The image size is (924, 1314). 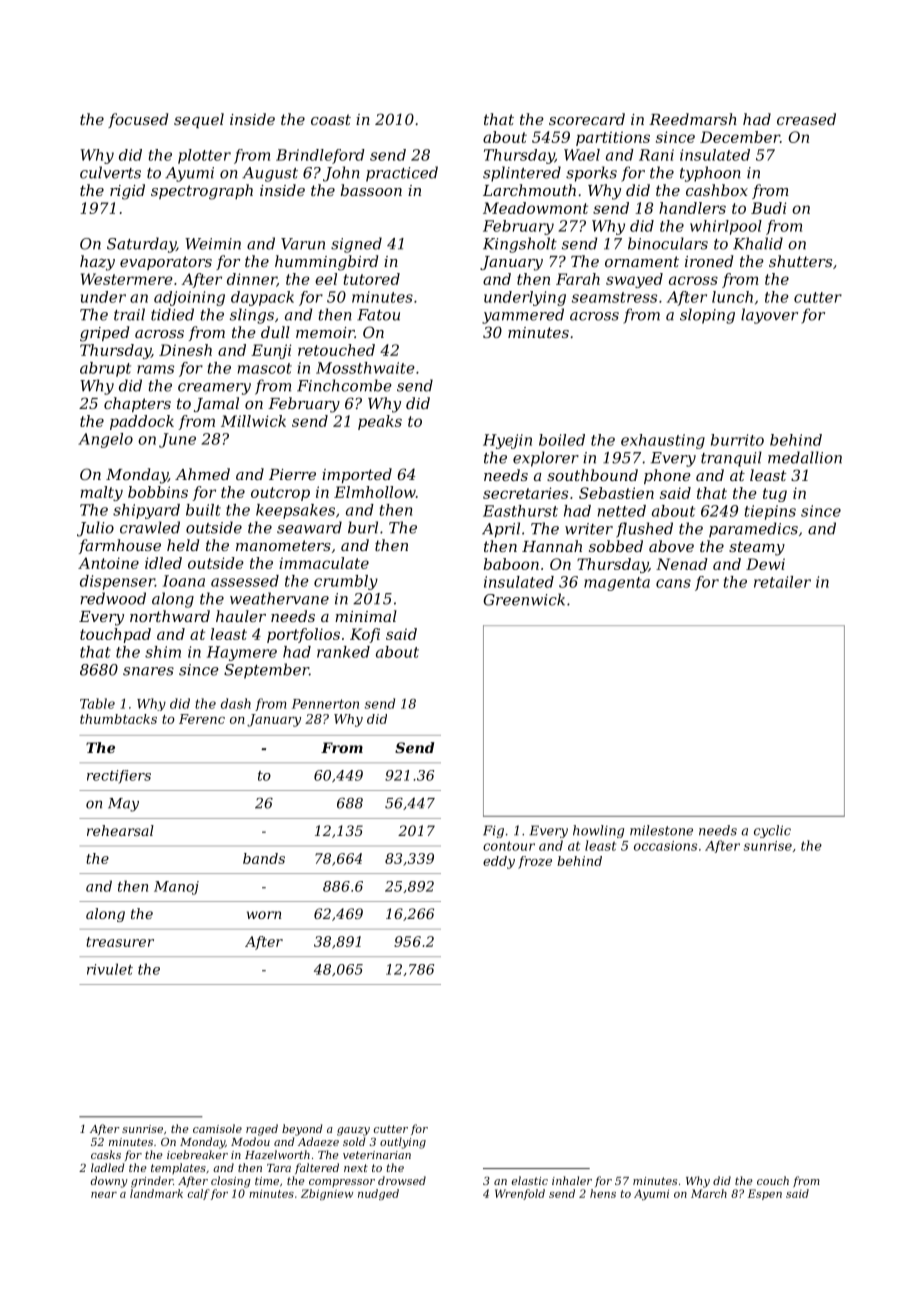 What do you see at coordinates (366, 616) in the screenshot?
I see `minimal` at bounding box center [366, 616].
